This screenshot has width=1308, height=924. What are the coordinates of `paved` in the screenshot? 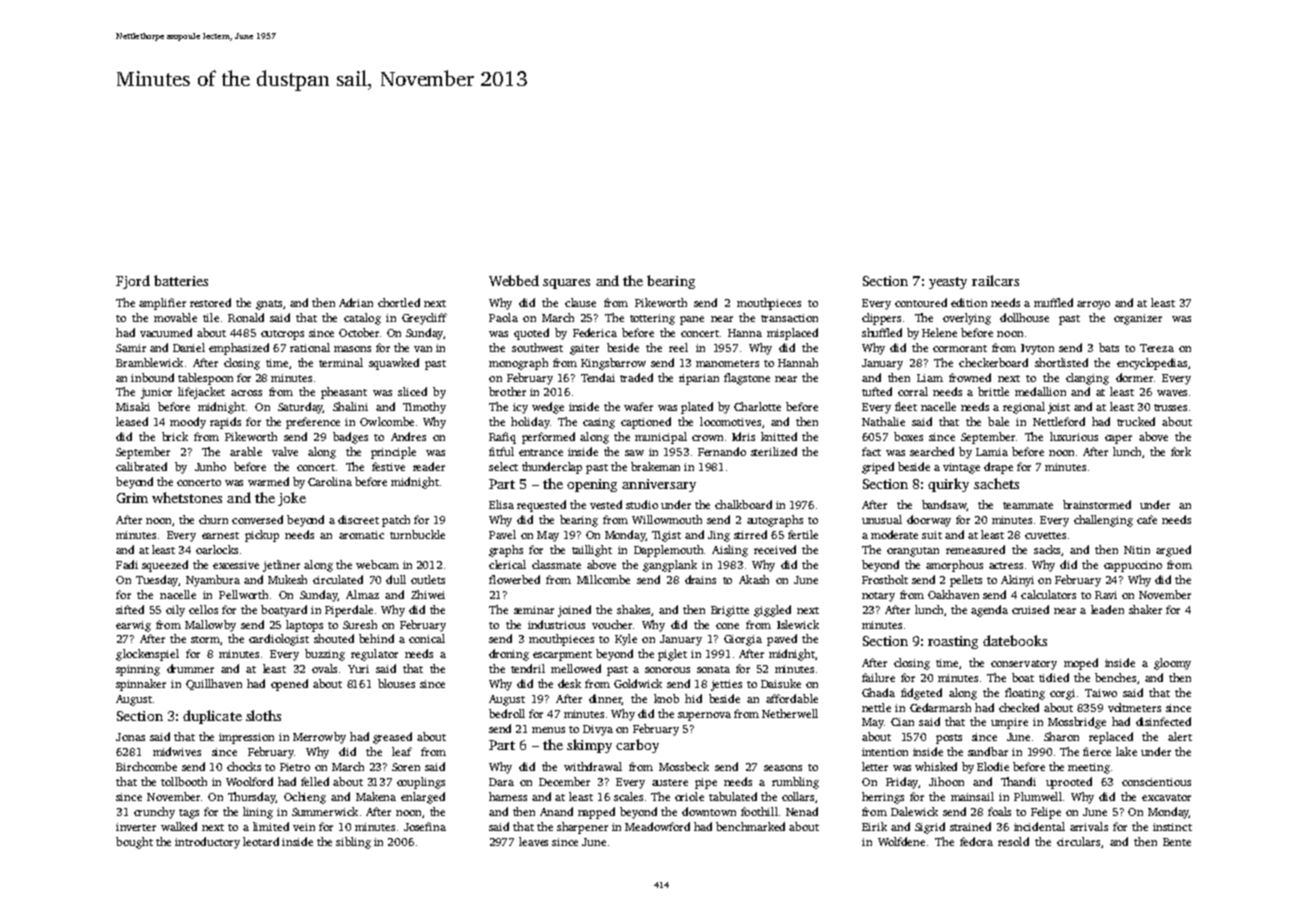 It's located at (782, 640).
